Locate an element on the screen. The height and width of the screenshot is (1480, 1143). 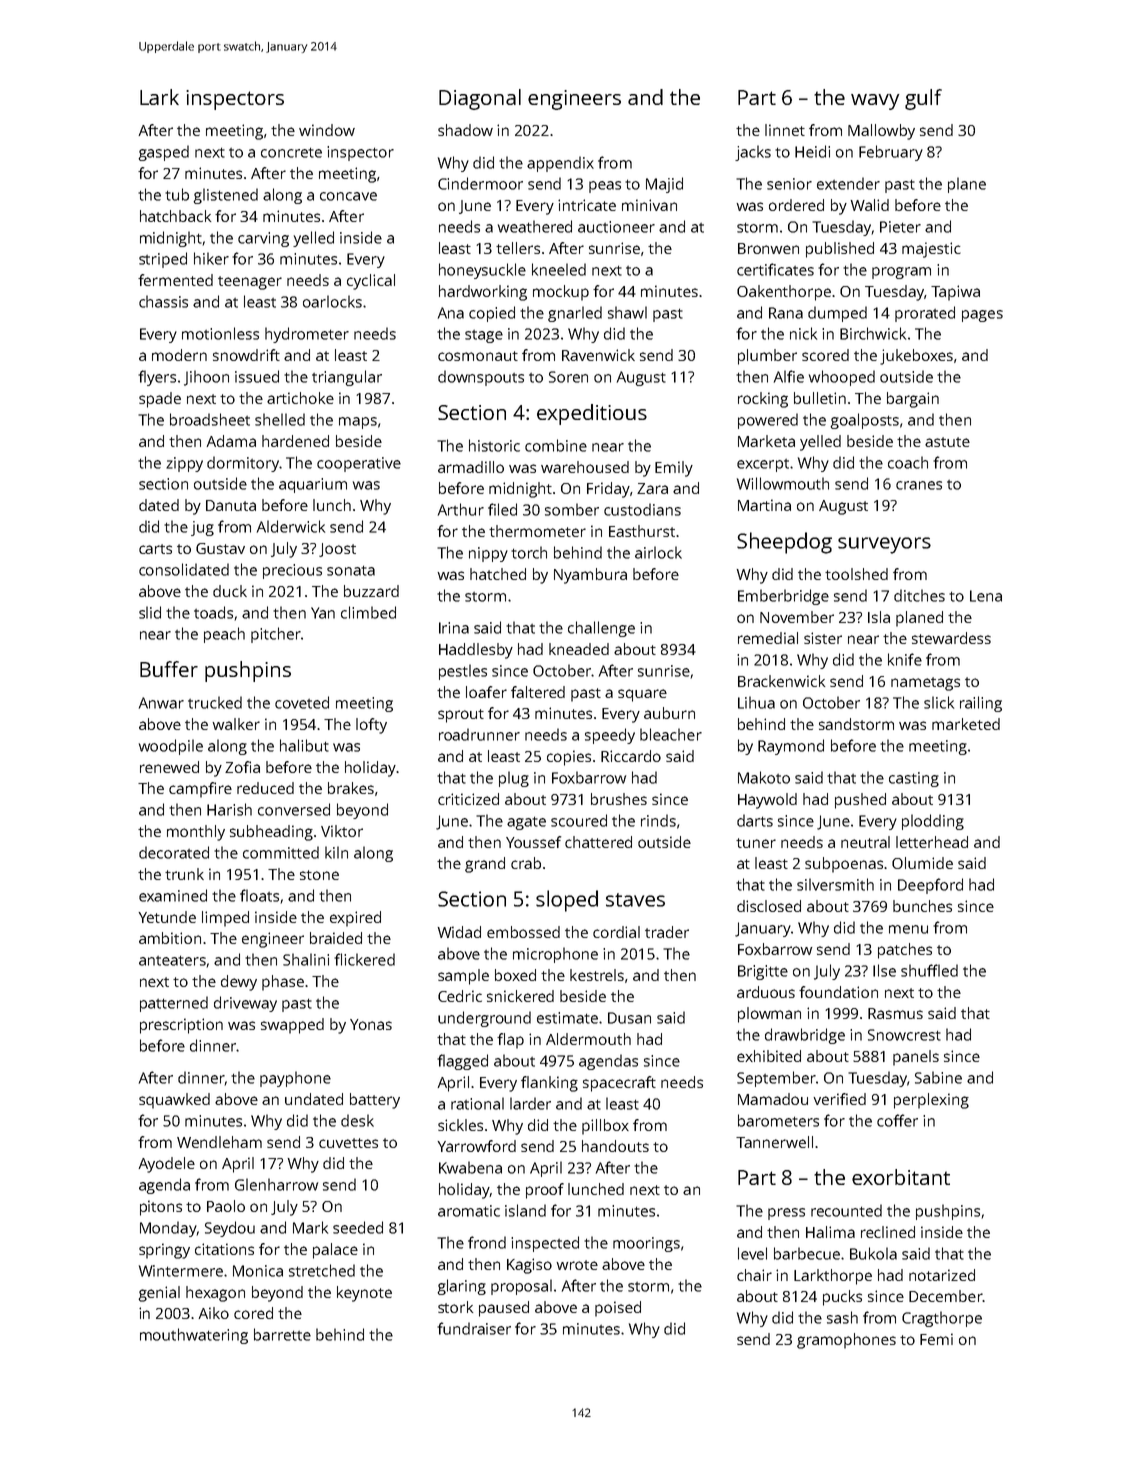
Nyambura is located at coordinates (590, 576).
